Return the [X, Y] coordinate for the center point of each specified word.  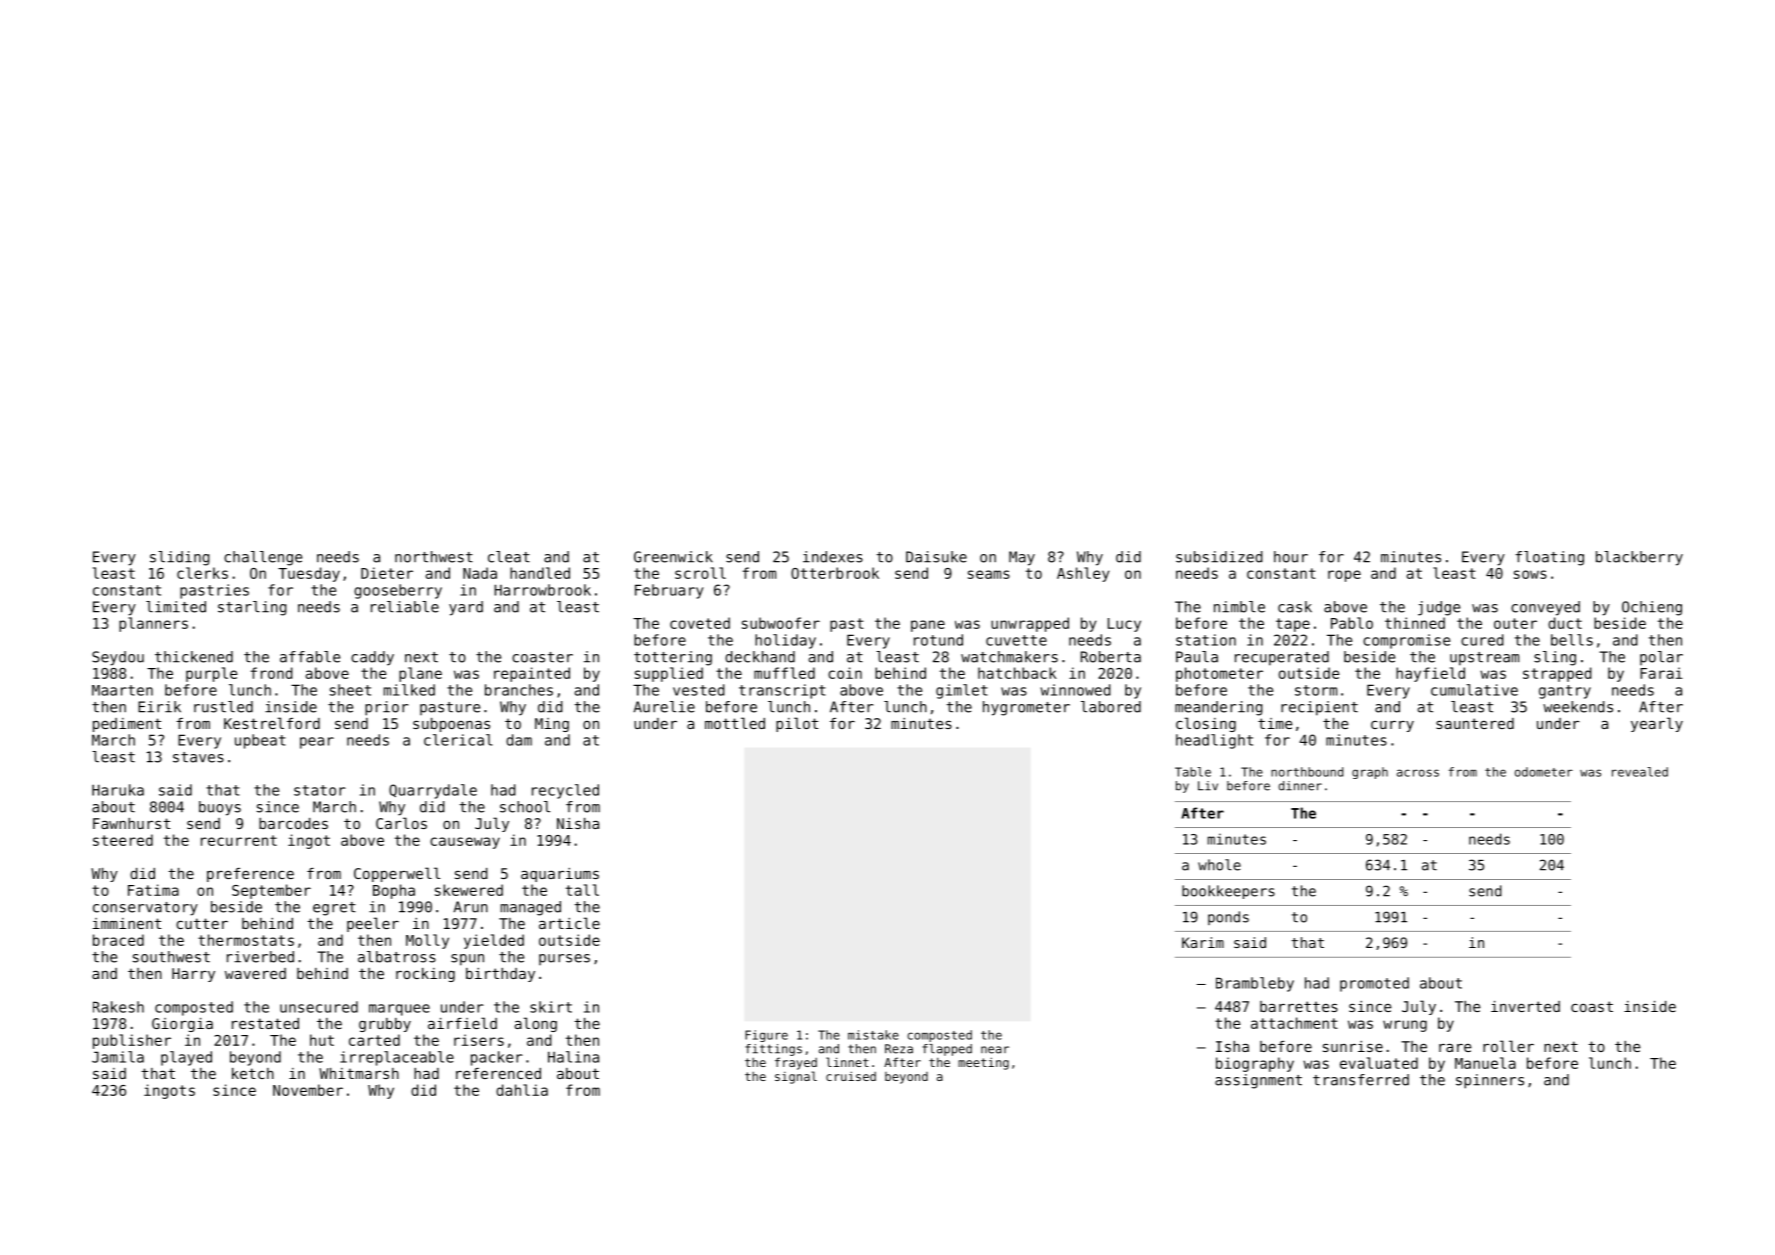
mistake [873, 1035]
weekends [1578, 707]
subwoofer [781, 623]
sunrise [1353, 1046]
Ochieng [1652, 608]
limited [176, 607]
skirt [551, 1007]
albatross [397, 957]
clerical [458, 740]
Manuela [1485, 1063]
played [186, 1058]
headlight [1214, 741]
